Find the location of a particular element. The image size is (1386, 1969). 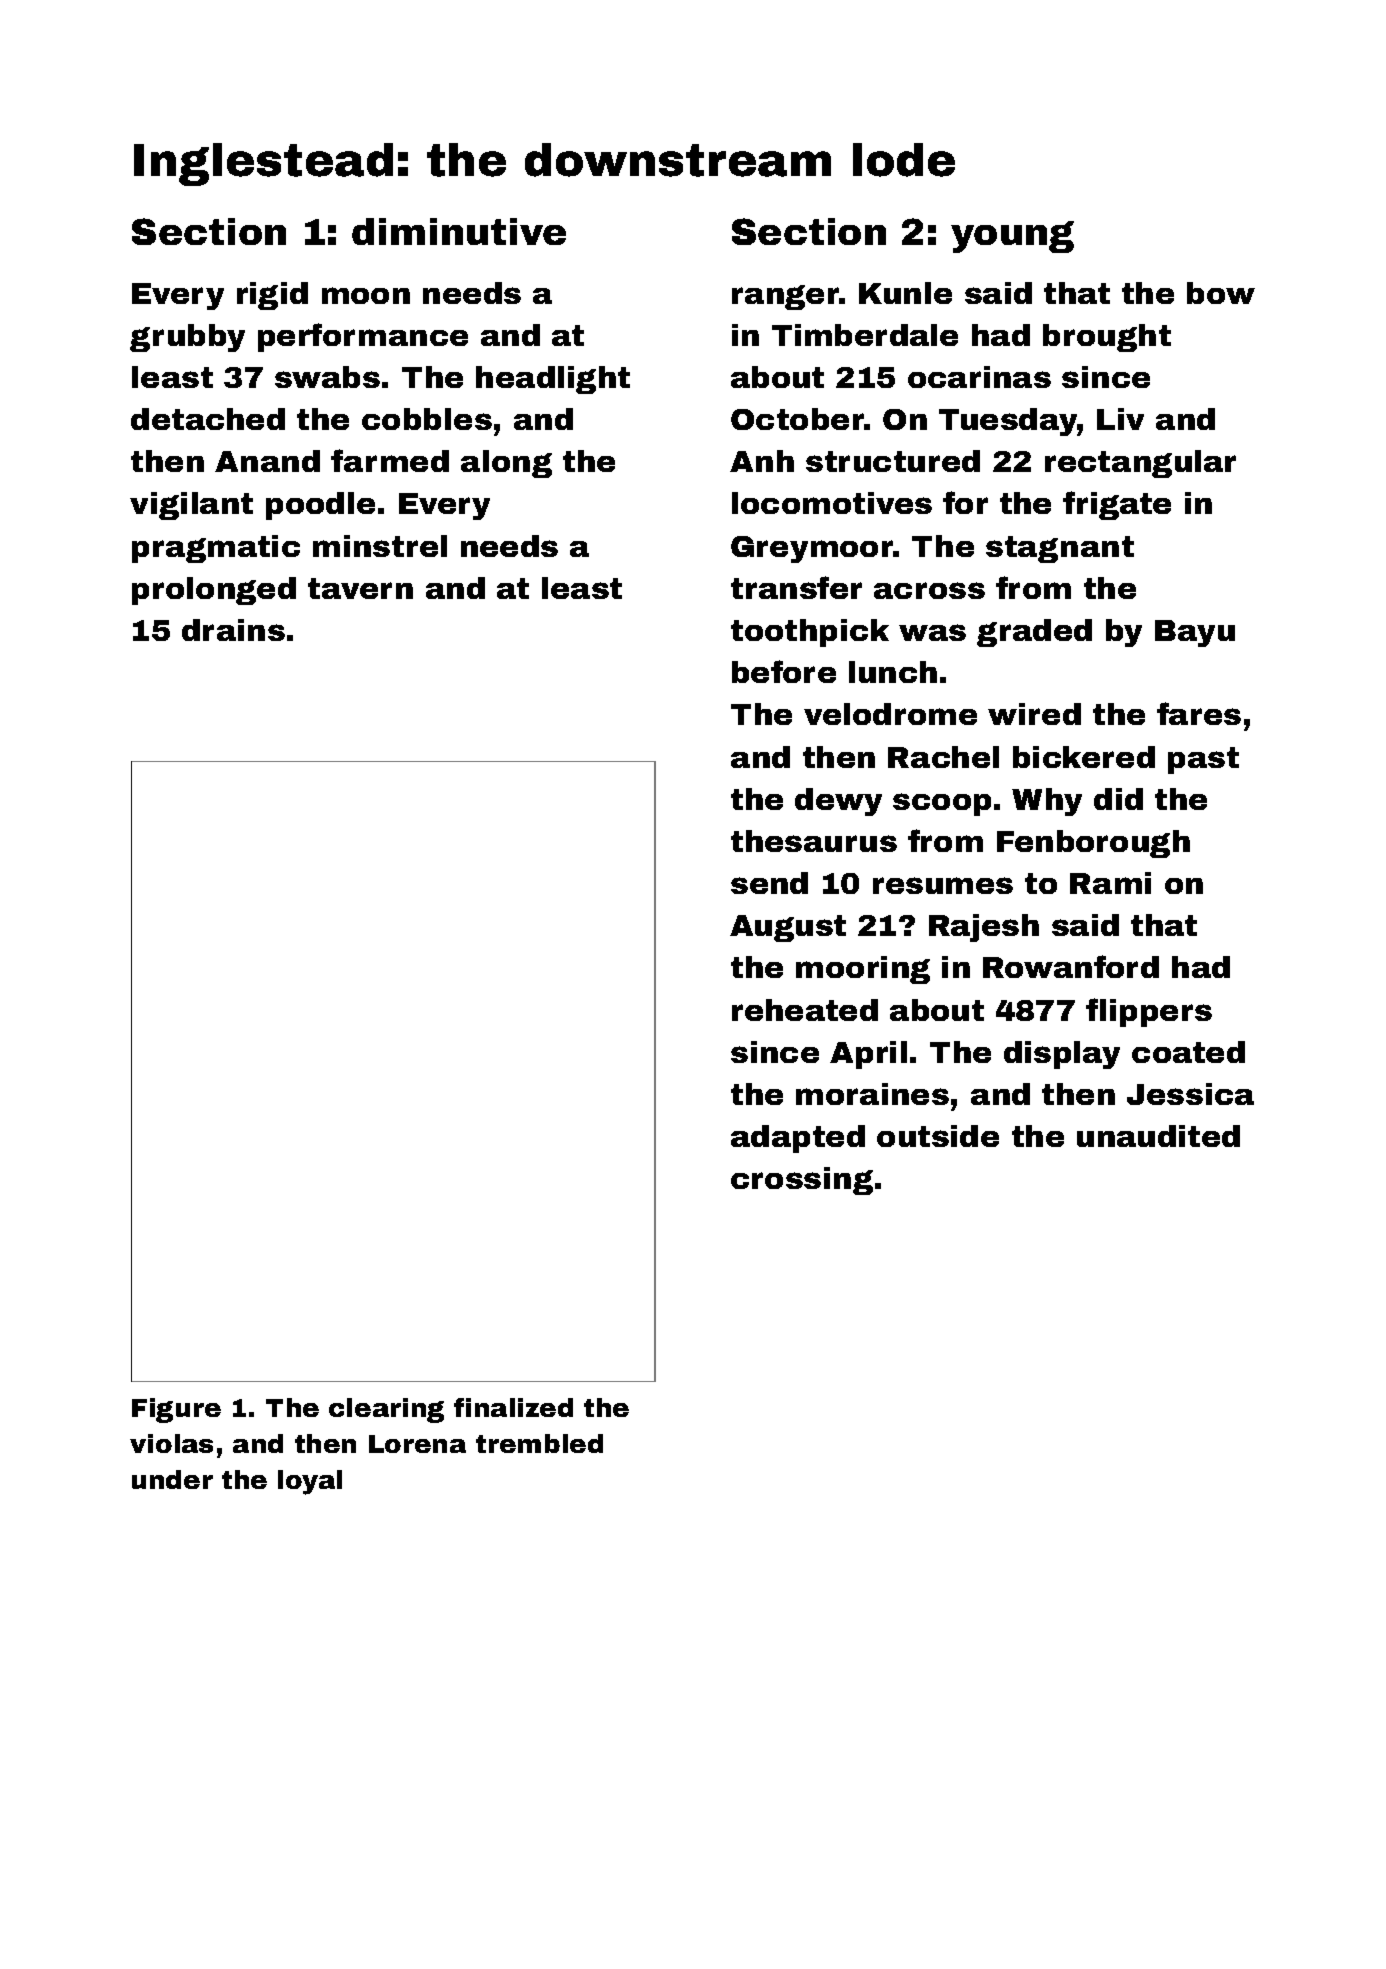

trembled is located at coordinates (539, 1443).
